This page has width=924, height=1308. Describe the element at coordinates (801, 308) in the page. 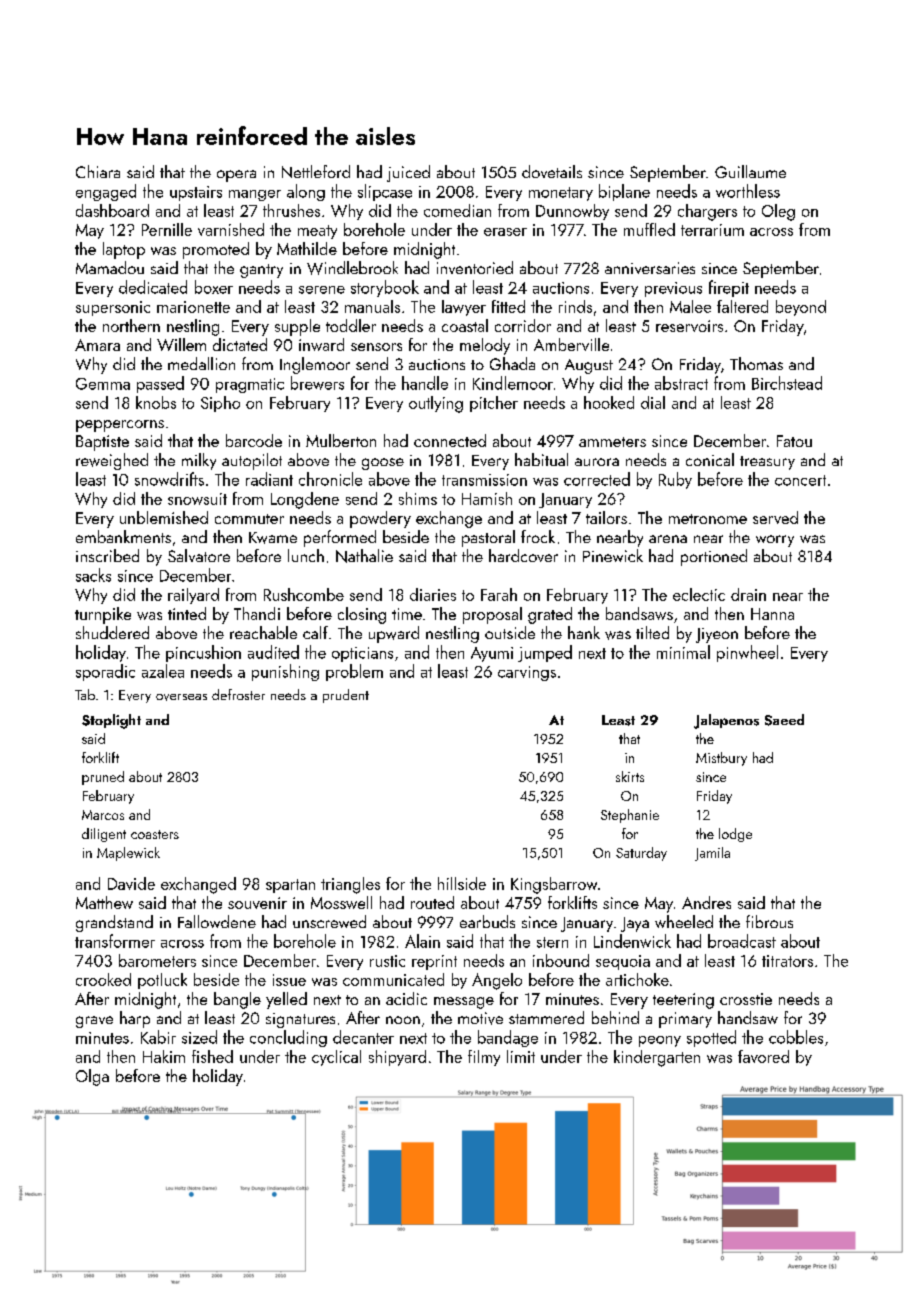

I see `beyond` at that location.
